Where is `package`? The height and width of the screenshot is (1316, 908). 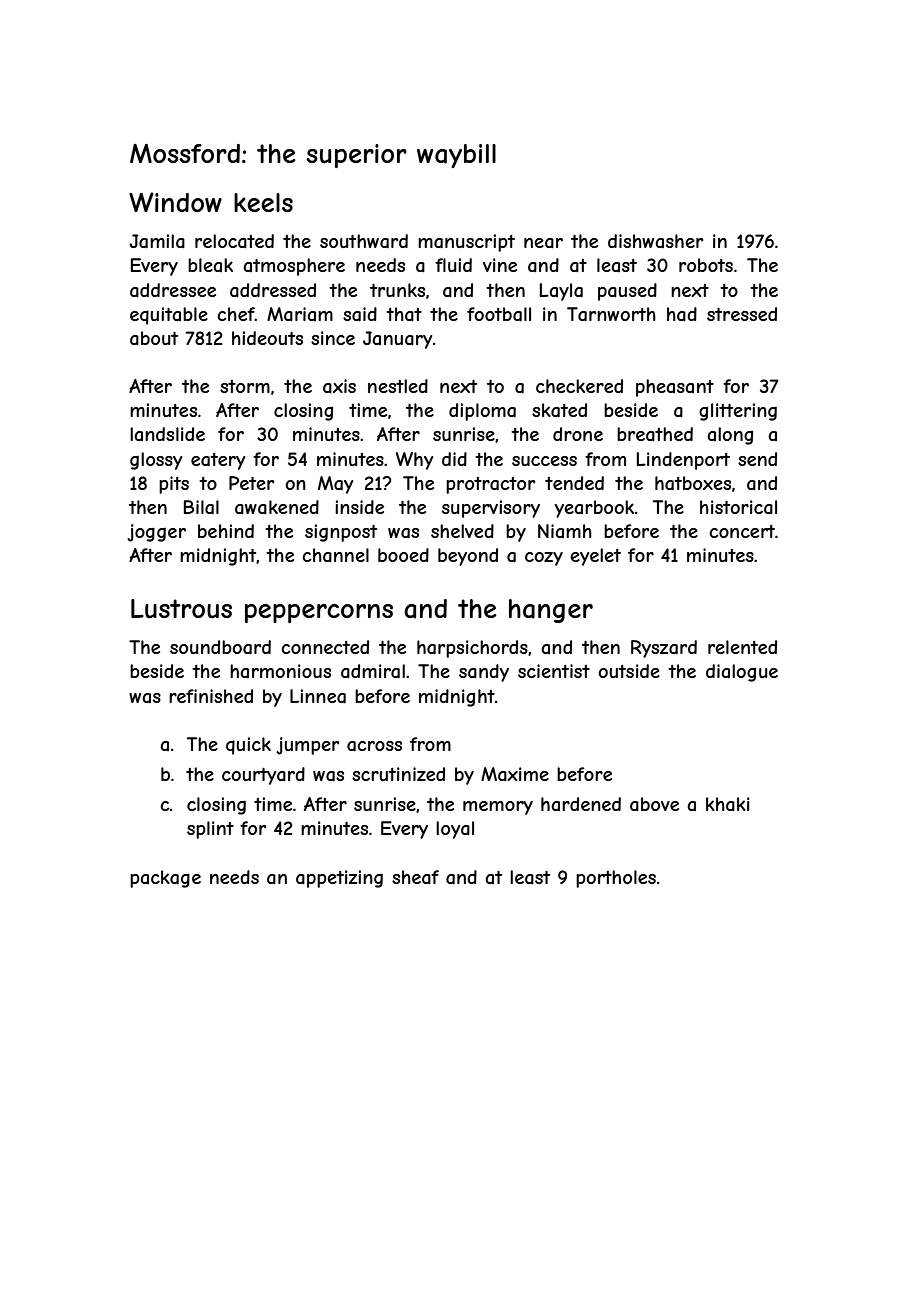
package is located at coordinates (165, 879).
